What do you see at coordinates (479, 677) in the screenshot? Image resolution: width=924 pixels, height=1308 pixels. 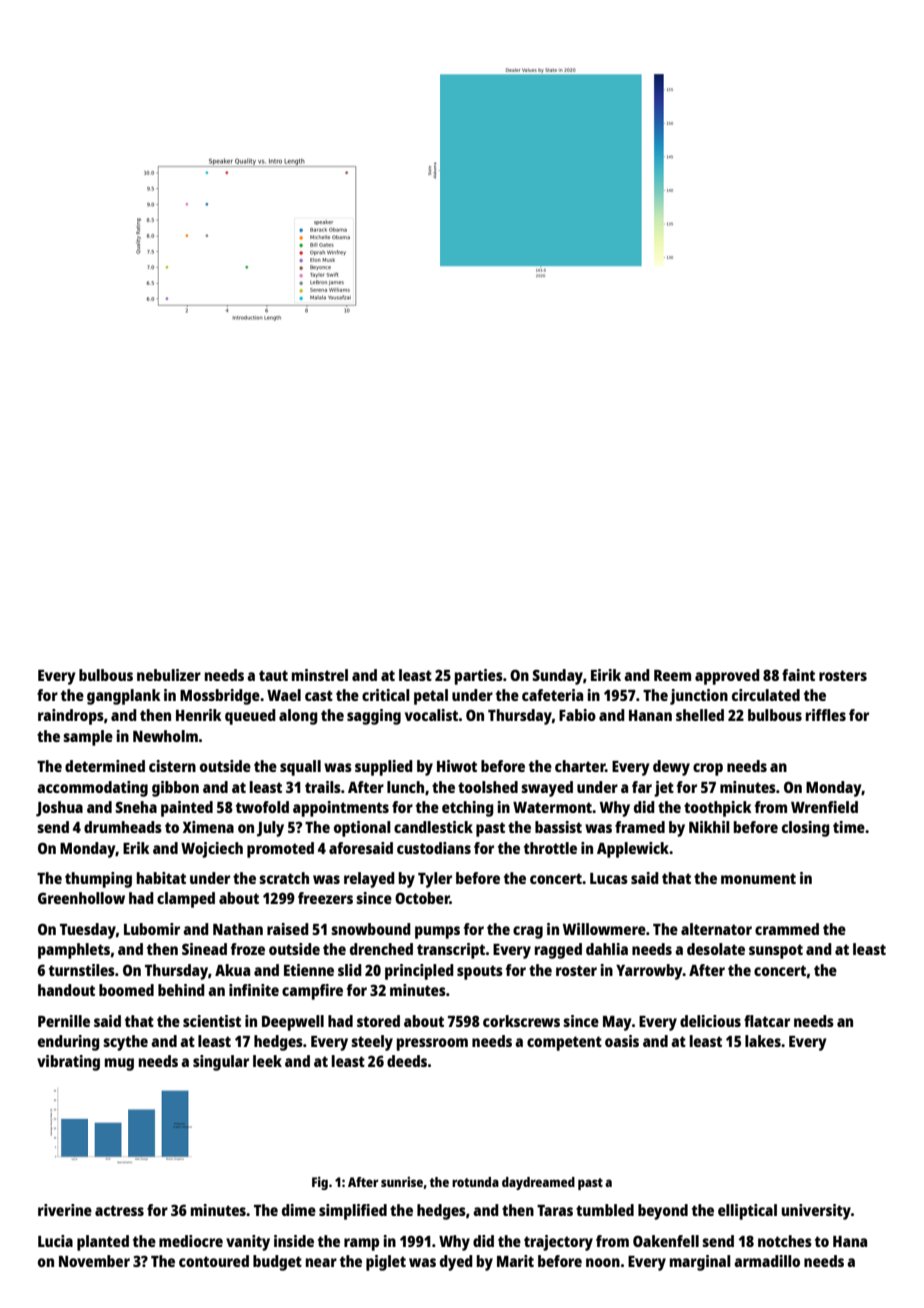 I see `parties` at bounding box center [479, 677].
